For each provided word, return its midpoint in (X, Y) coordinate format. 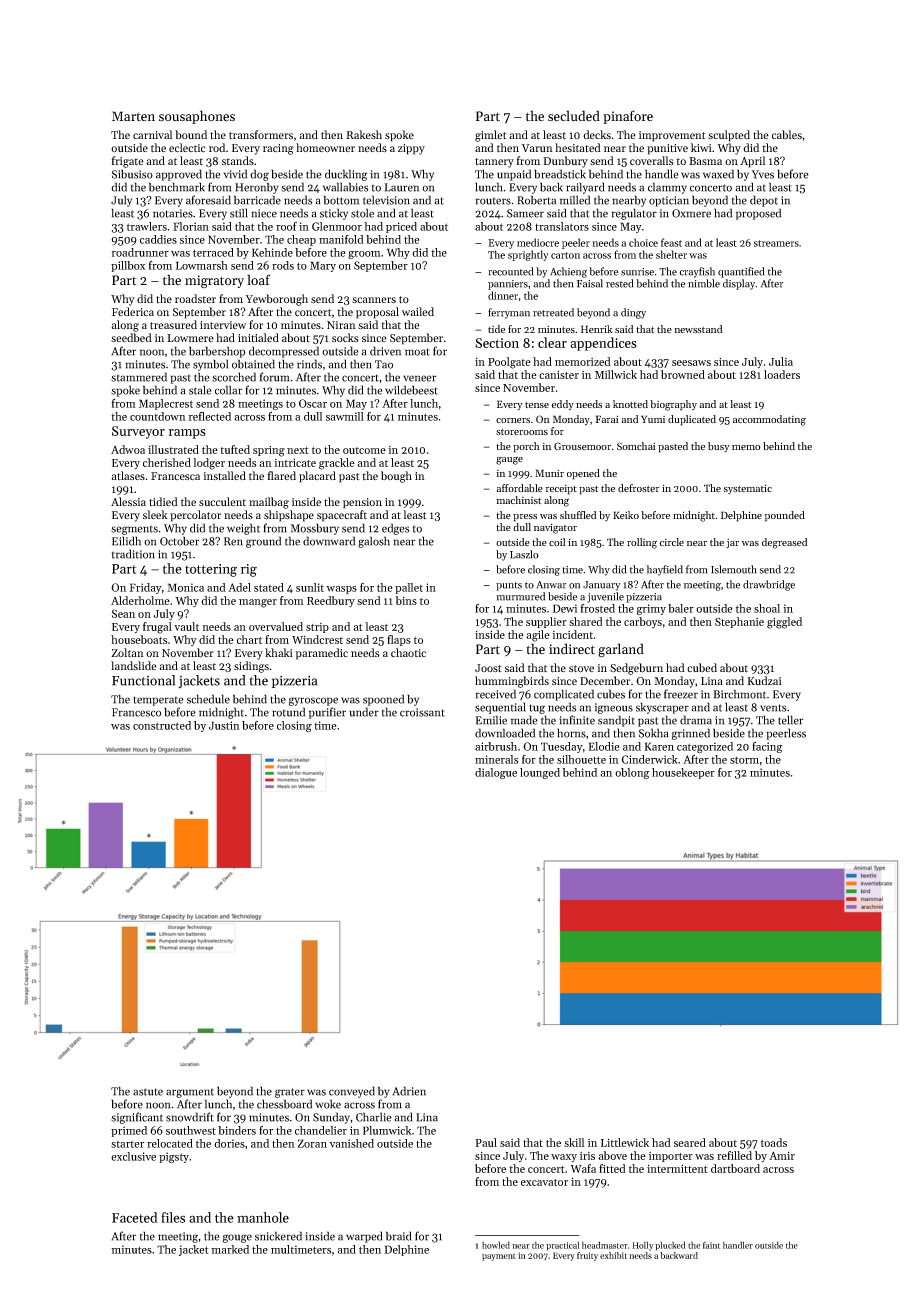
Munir (549, 473)
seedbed (131, 337)
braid (398, 1236)
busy (718, 447)
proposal (377, 313)
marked (230, 1249)
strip (317, 628)
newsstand (698, 329)
